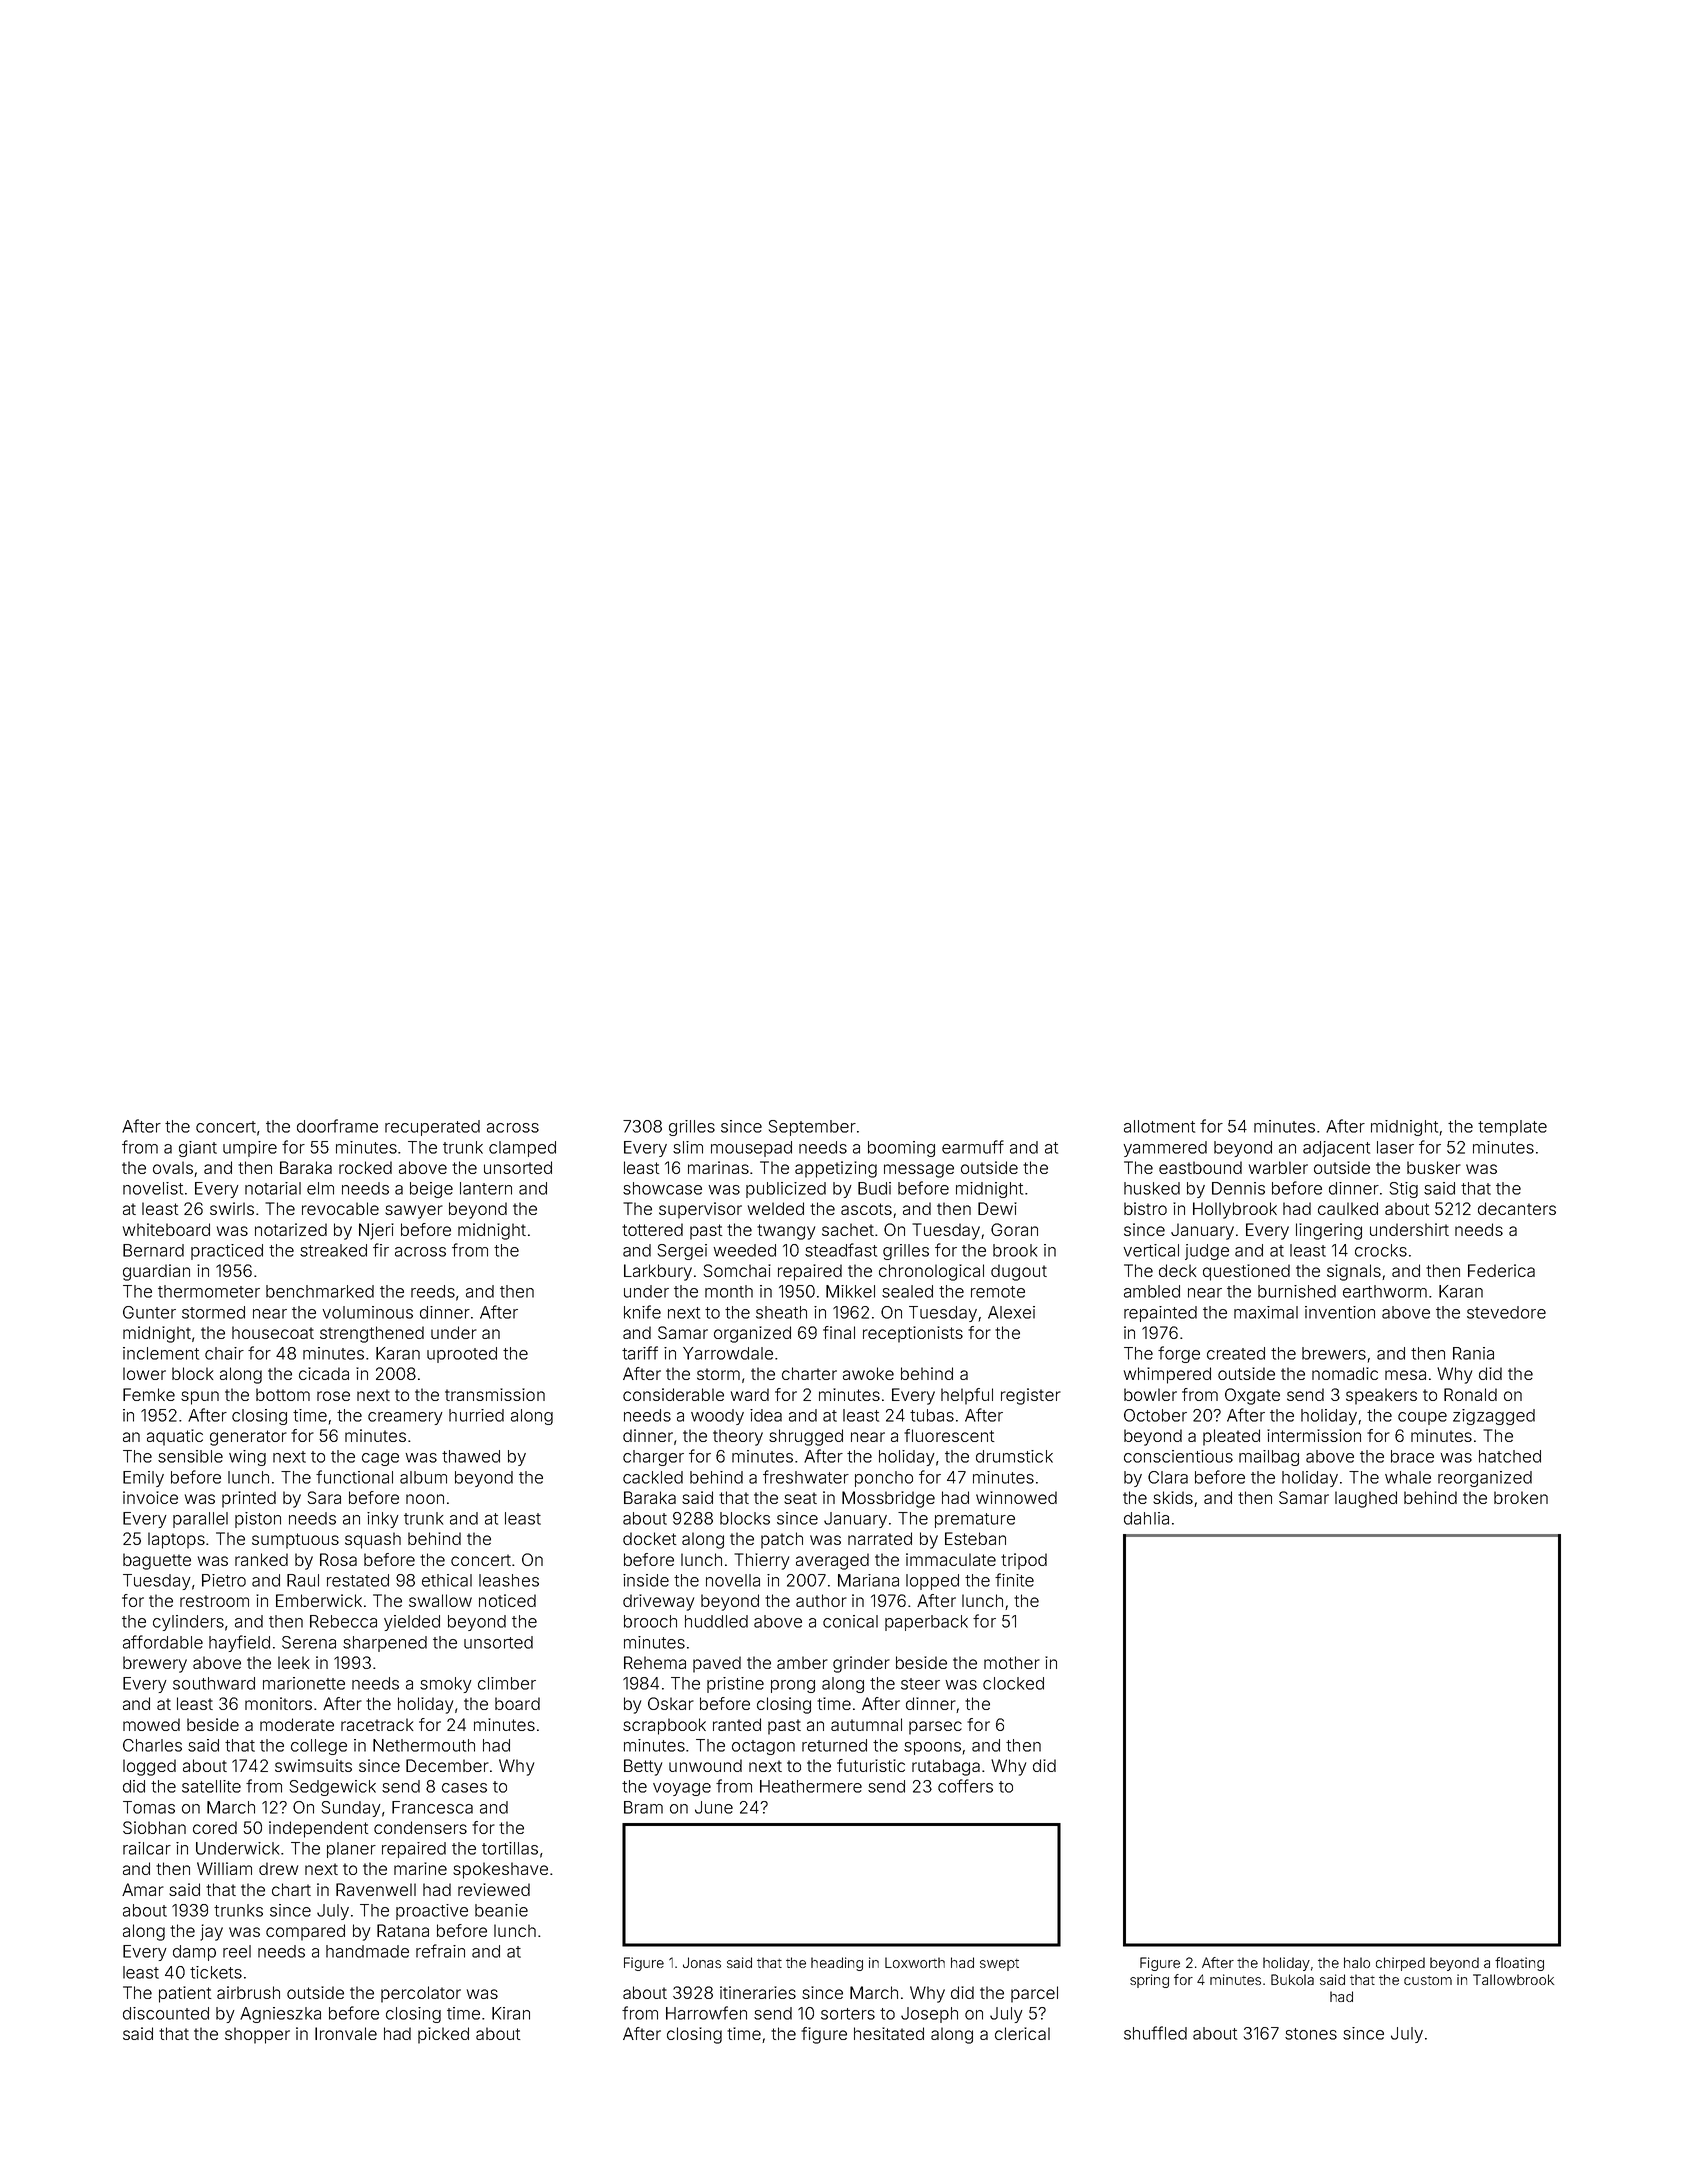  Describe the element at coordinates (421, 1994) in the screenshot. I see `percolator` at that location.
